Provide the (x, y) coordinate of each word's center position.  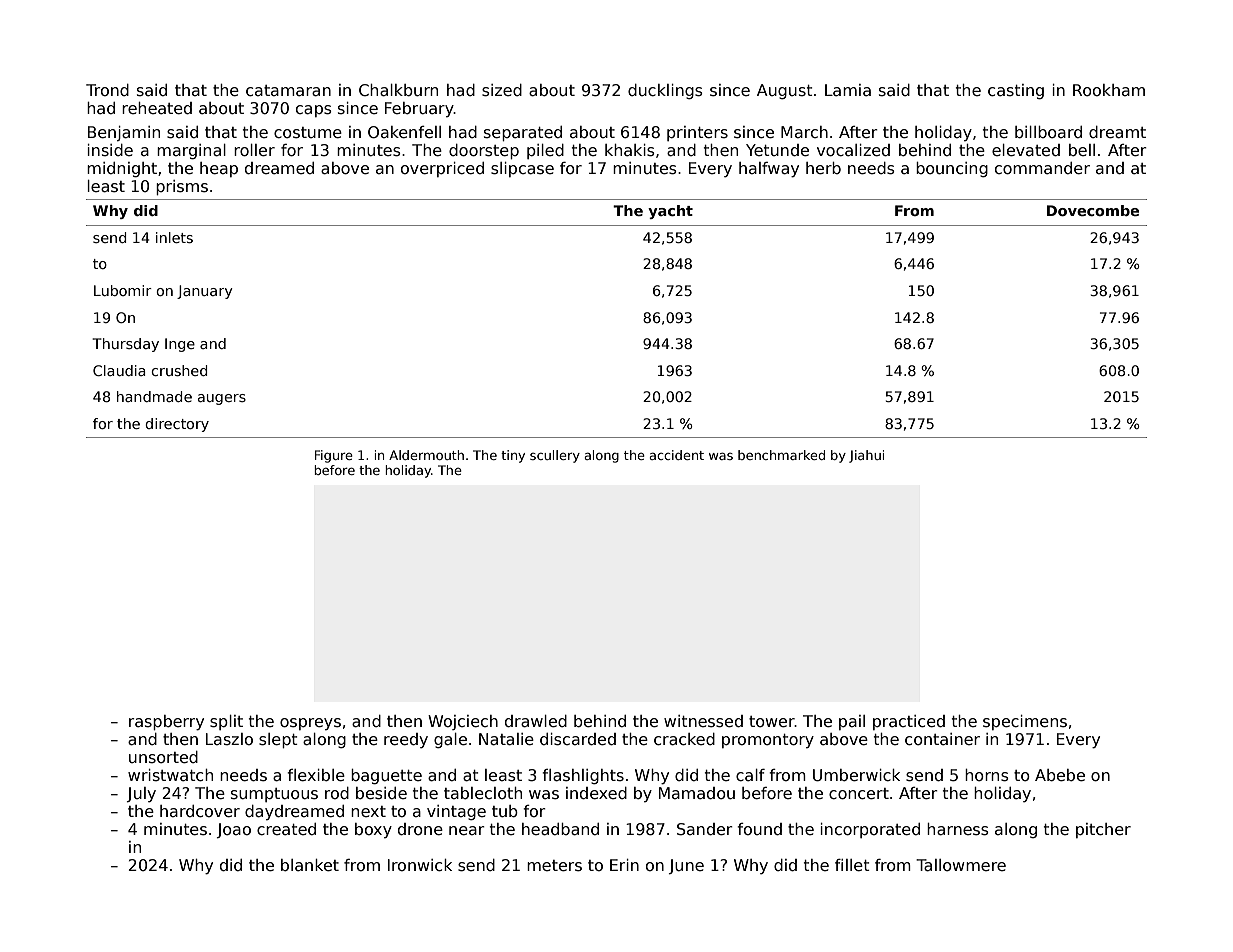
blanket (310, 865)
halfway (769, 170)
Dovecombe (1093, 210)
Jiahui (866, 456)
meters (554, 866)
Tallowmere (961, 865)
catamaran (288, 91)
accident (676, 455)
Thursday (125, 345)
